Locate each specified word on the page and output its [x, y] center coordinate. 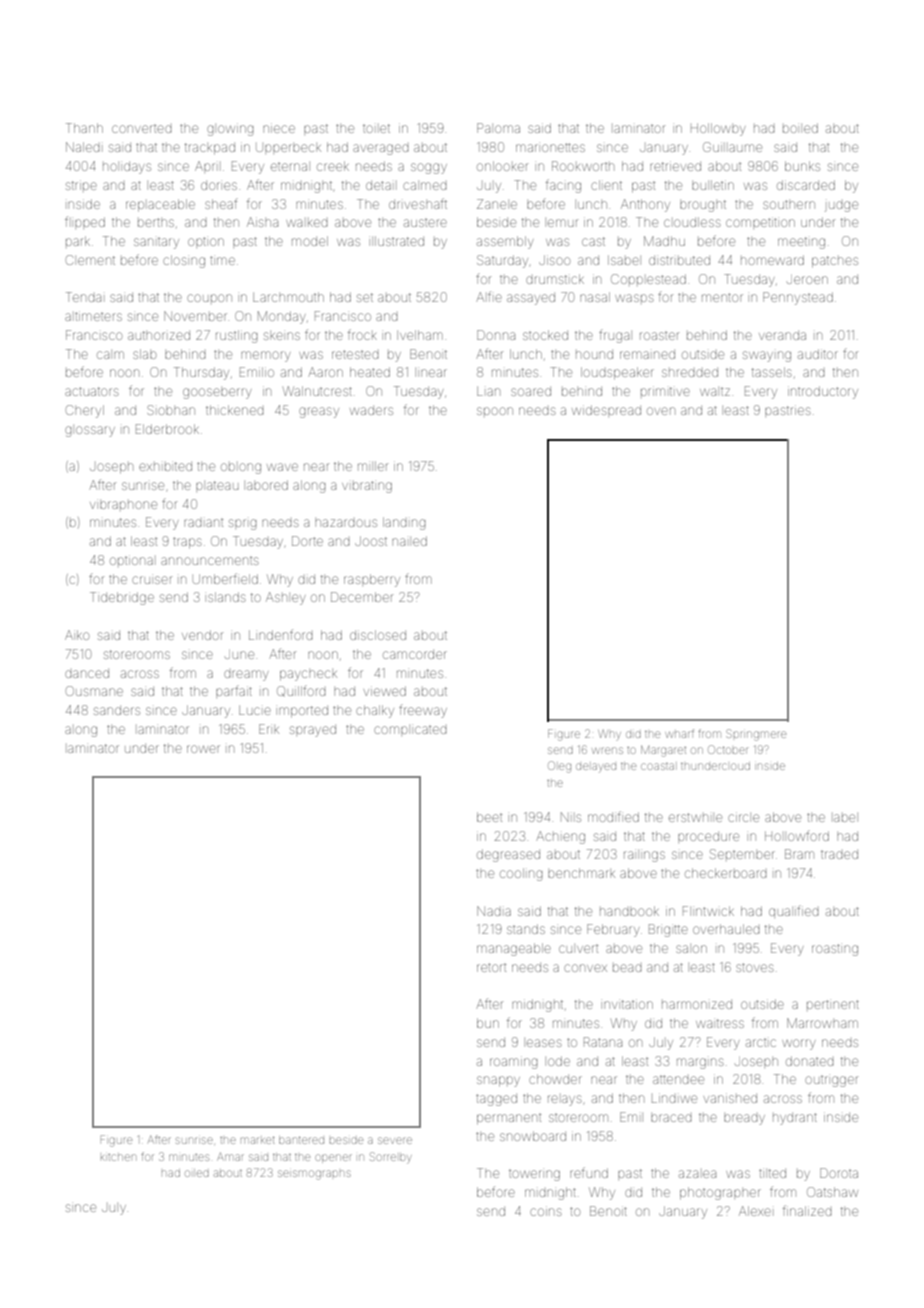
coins [546, 1211]
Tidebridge [122, 598]
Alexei [755, 1211]
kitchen [118, 1157]
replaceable [160, 205]
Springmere [756, 735]
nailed [409, 541]
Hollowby [718, 129]
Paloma [498, 128]
